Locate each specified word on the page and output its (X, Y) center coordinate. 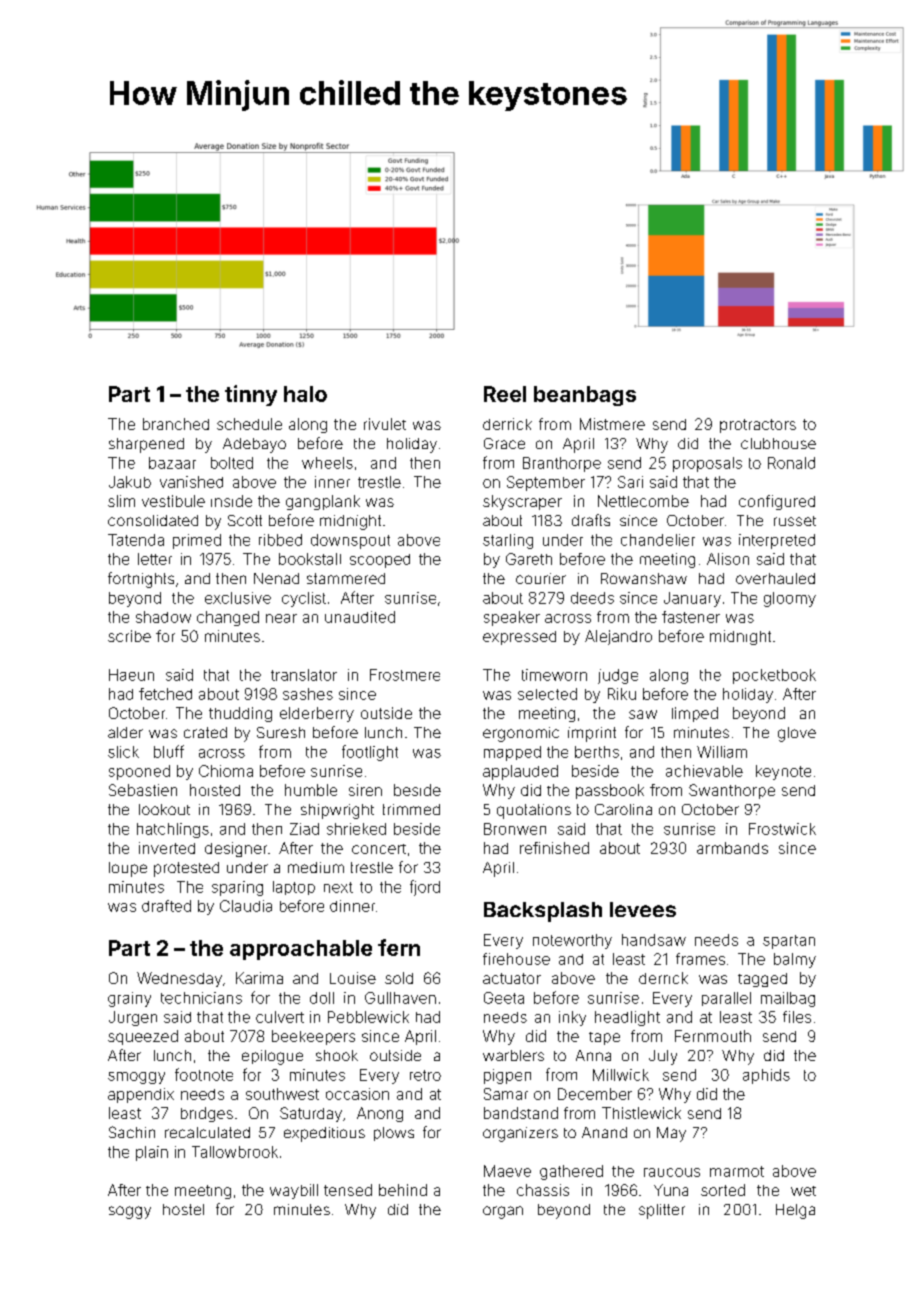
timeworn (554, 675)
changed (228, 618)
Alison (728, 559)
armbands (732, 848)
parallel (726, 999)
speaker (512, 618)
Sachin (132, 1132)
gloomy (790, 599)
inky (572, 1018)
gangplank (323, 502)
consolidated (153, 520)
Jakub (130, 482)
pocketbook (774, 676)
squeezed (143, 1037)
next (338, 887)
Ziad (304, 829)
